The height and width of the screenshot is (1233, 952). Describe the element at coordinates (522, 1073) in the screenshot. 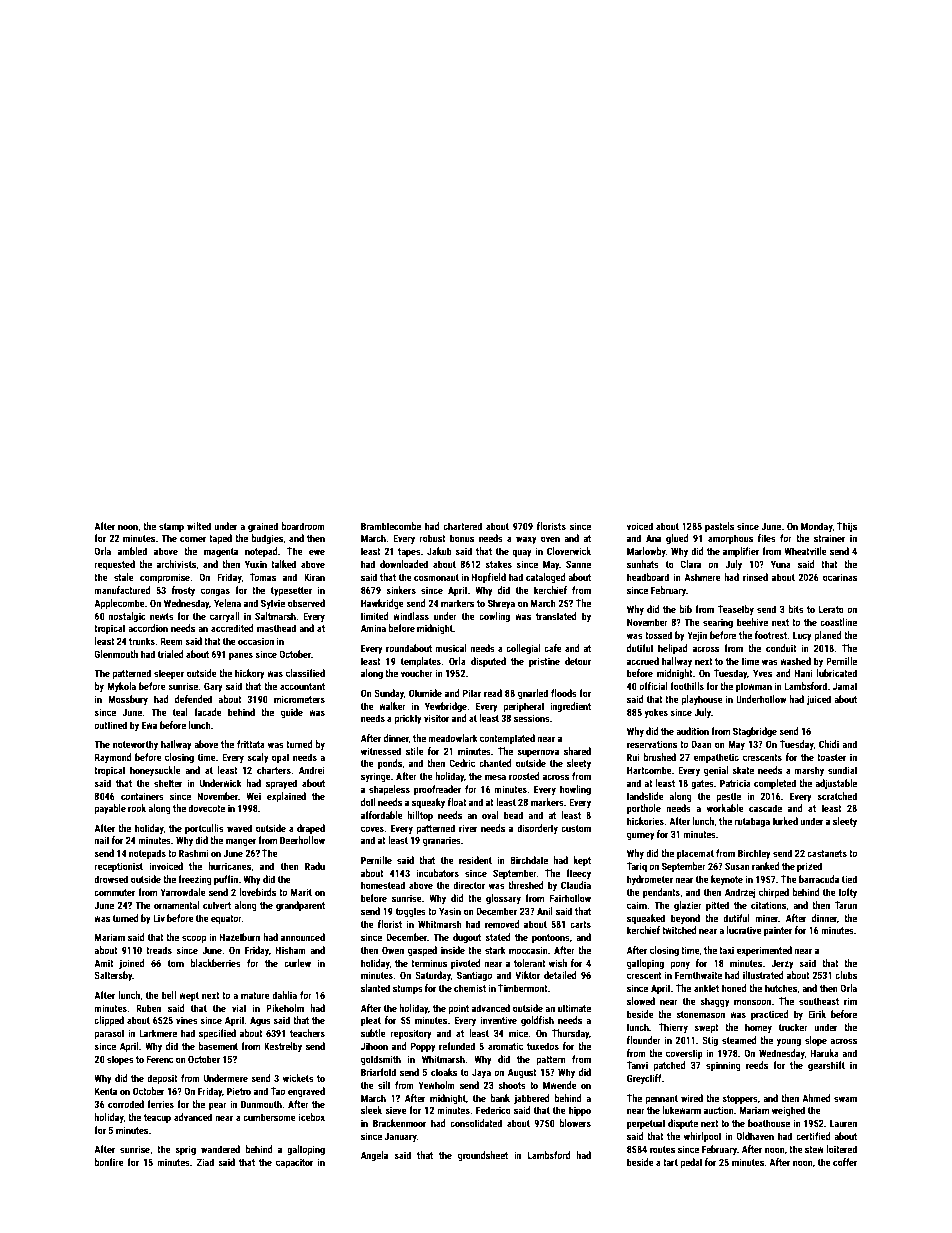

I see `August` at that location.
